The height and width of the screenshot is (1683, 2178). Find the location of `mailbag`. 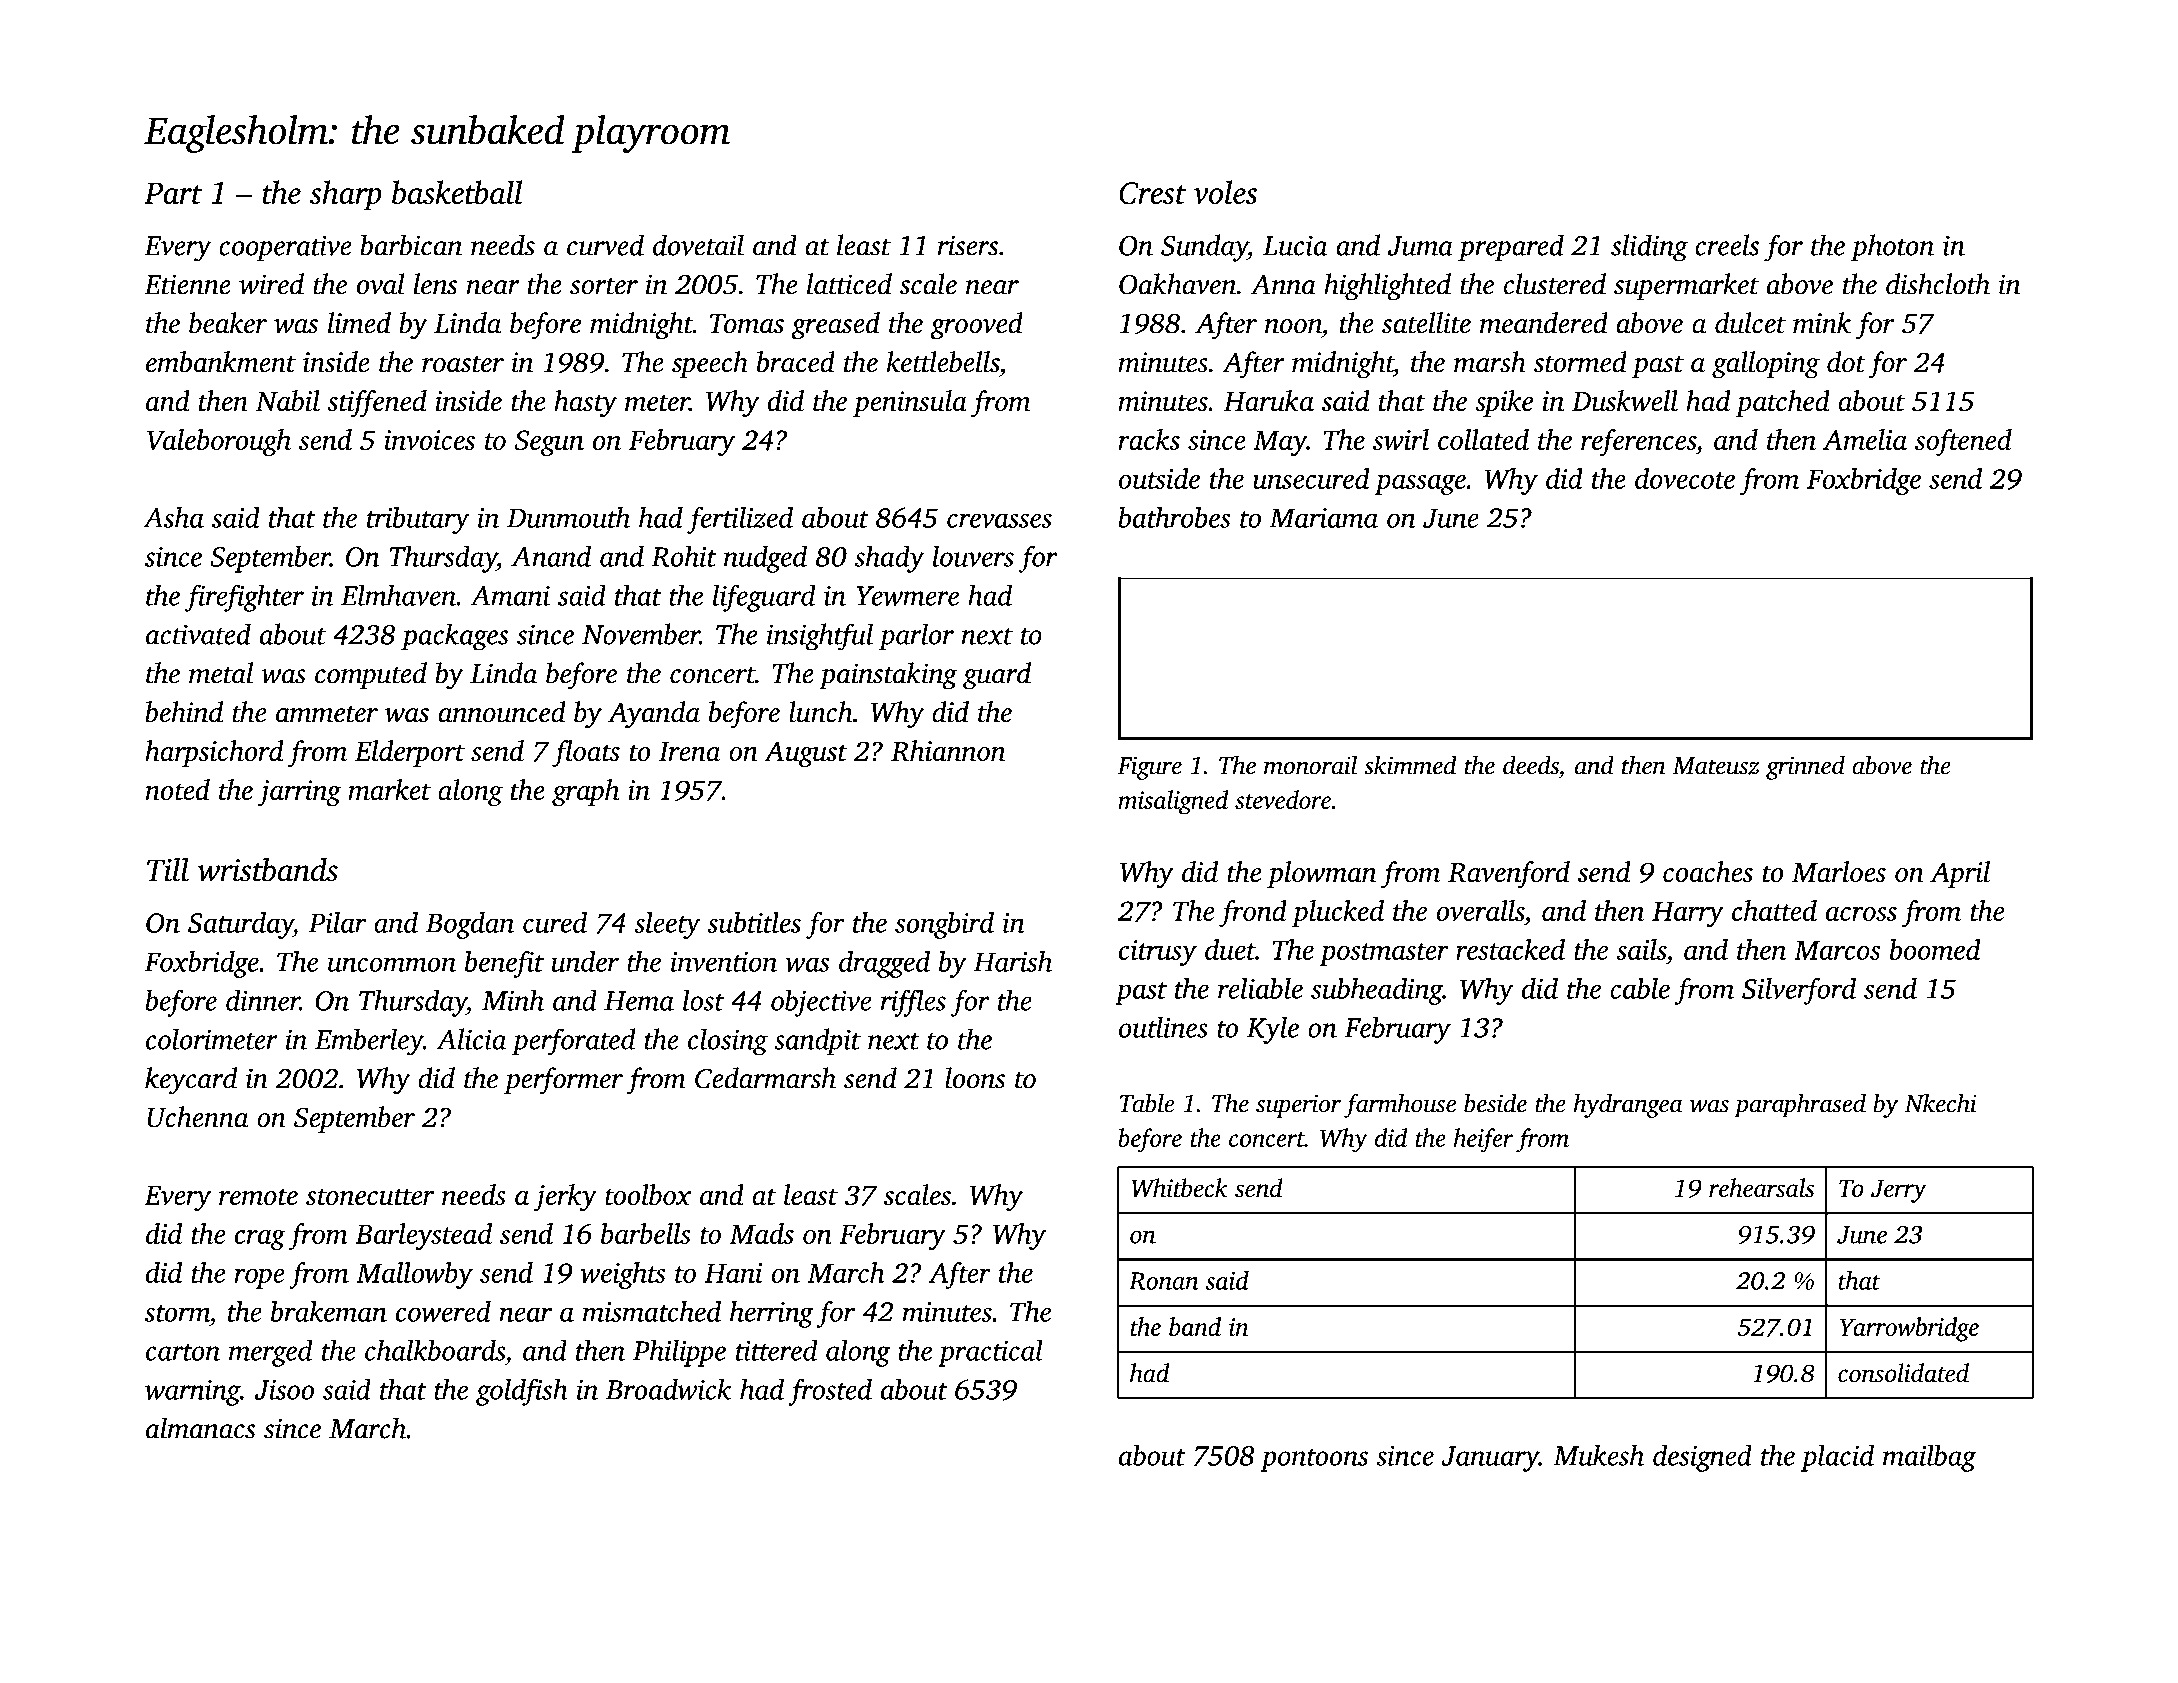

mailbag is located at coordinates (1929, 1458).
